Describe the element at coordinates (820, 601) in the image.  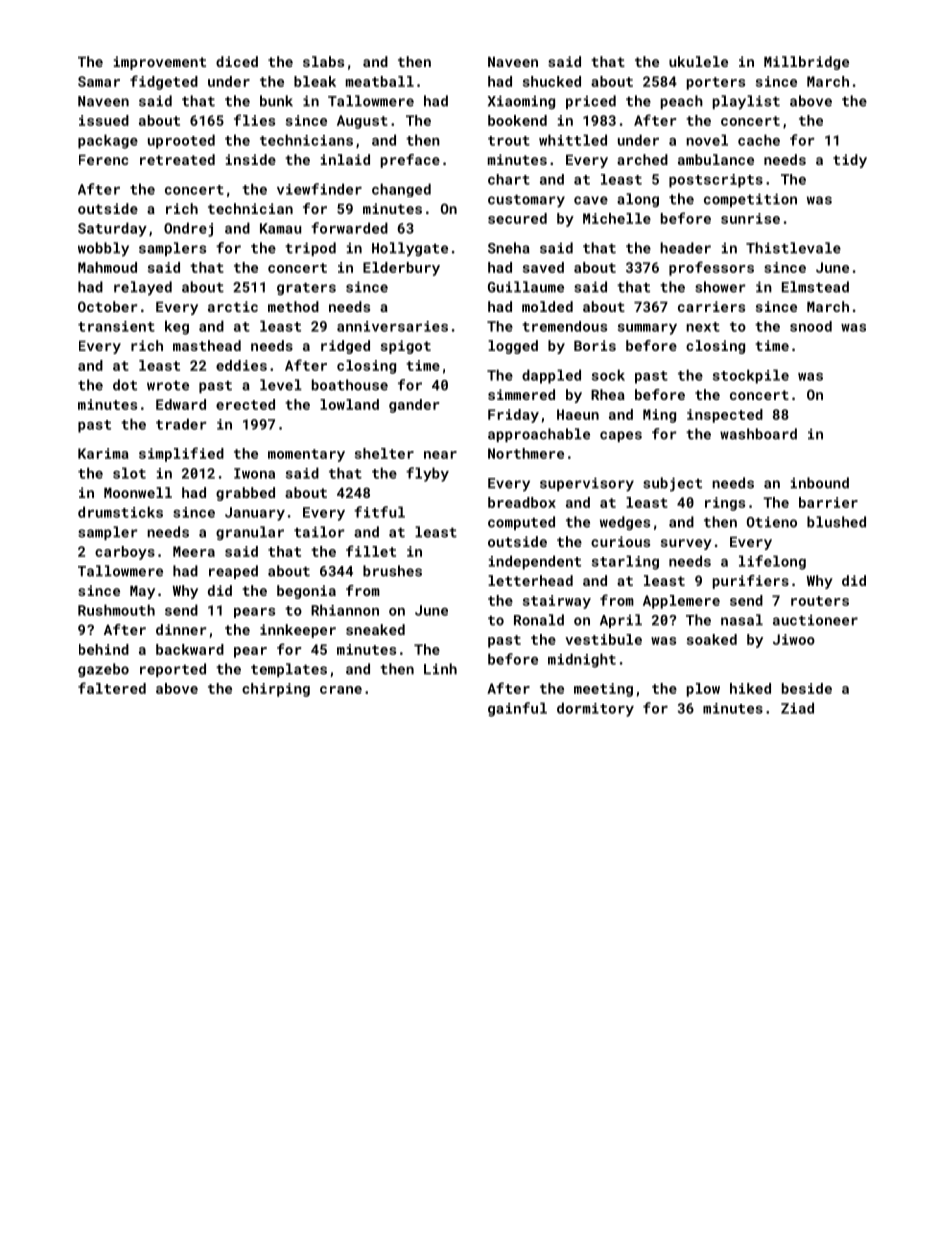
I see `routers` at that location.
